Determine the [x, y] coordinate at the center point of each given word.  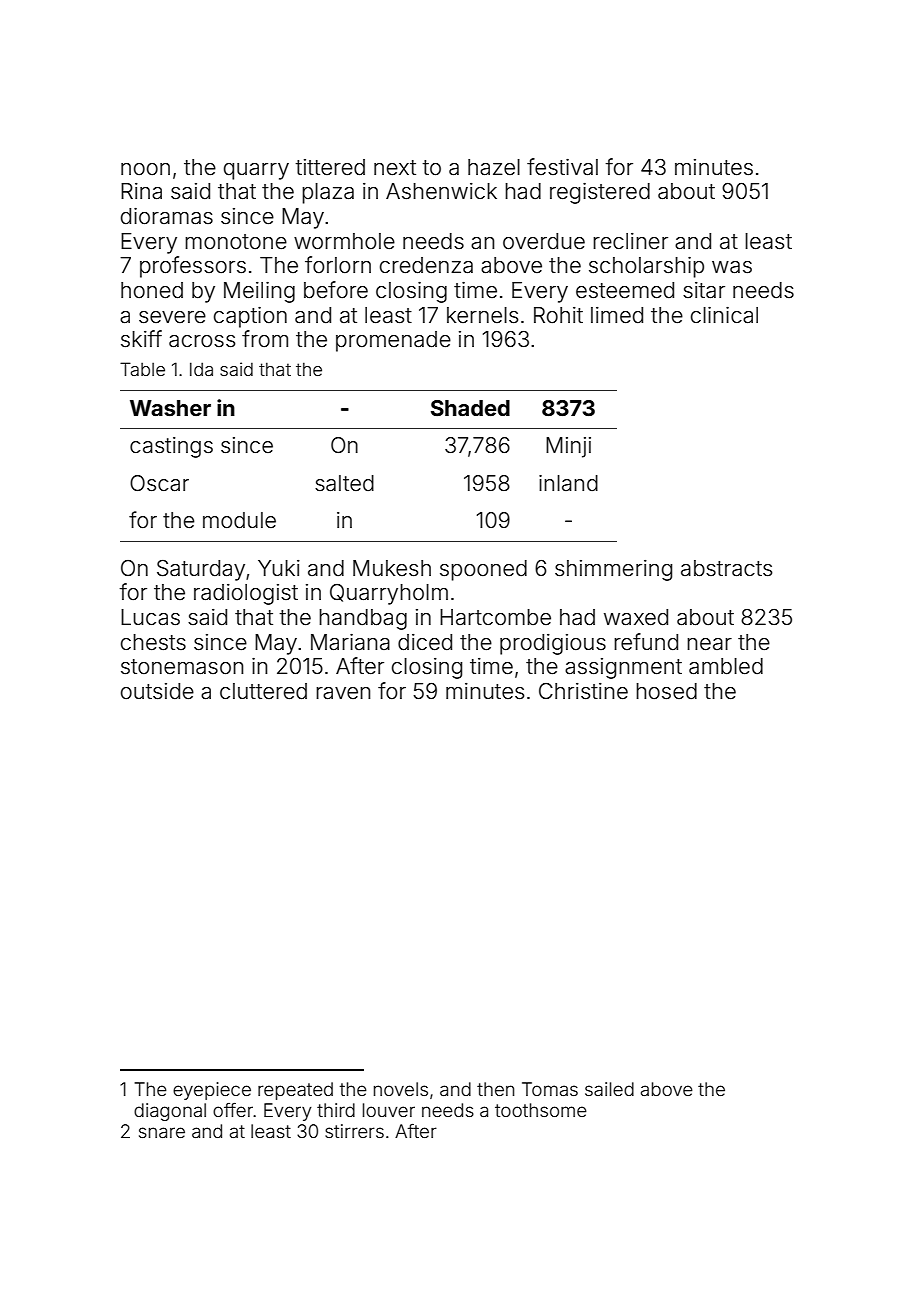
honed [152, 290]
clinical [724, 315]
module [239, 520]
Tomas [550, 1089]
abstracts [726, 568]
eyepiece [212, 1091]
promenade [393, 341]
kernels [482, 315]
